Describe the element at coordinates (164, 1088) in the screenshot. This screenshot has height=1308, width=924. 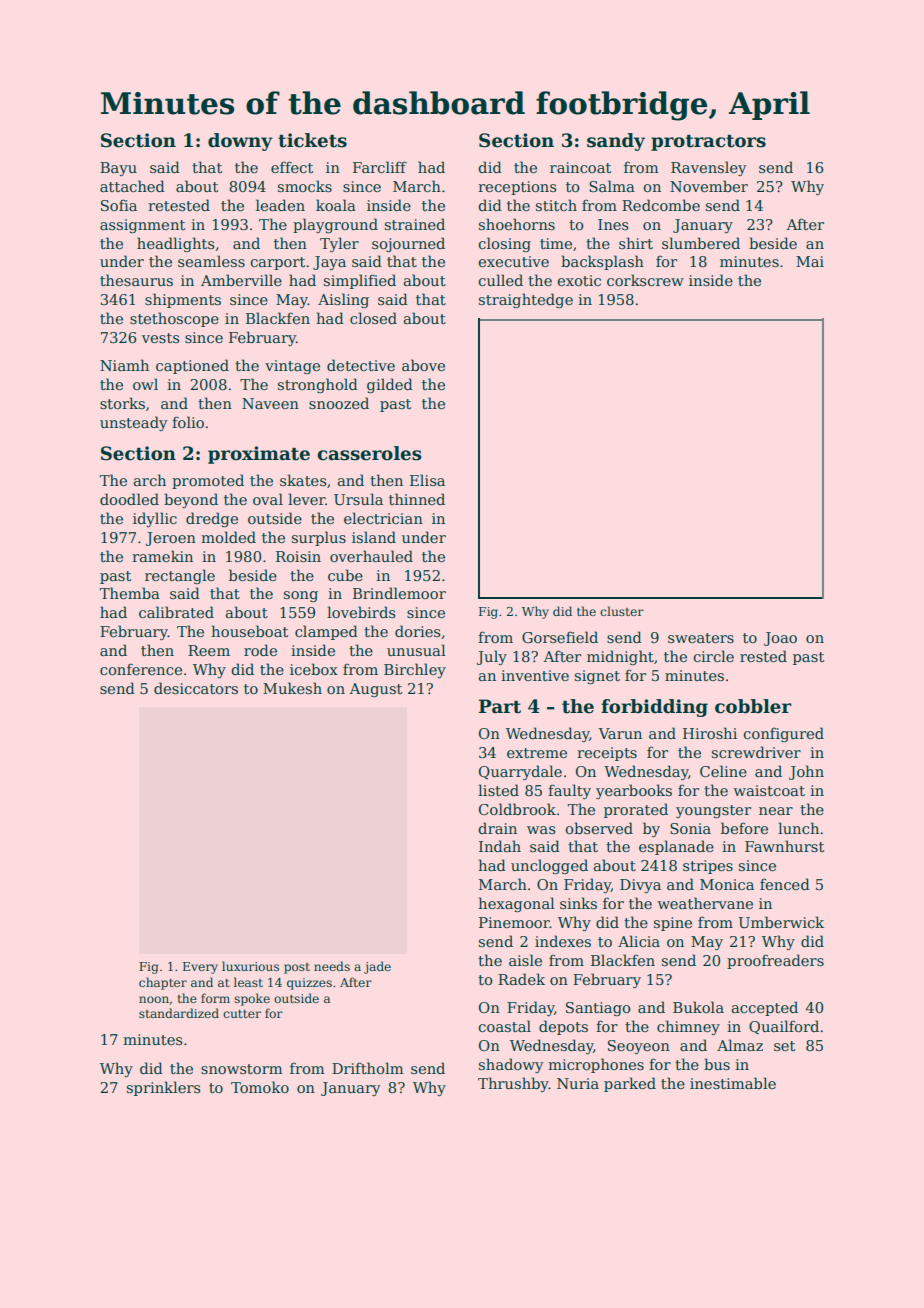
I see `sprinklers` at that location.
